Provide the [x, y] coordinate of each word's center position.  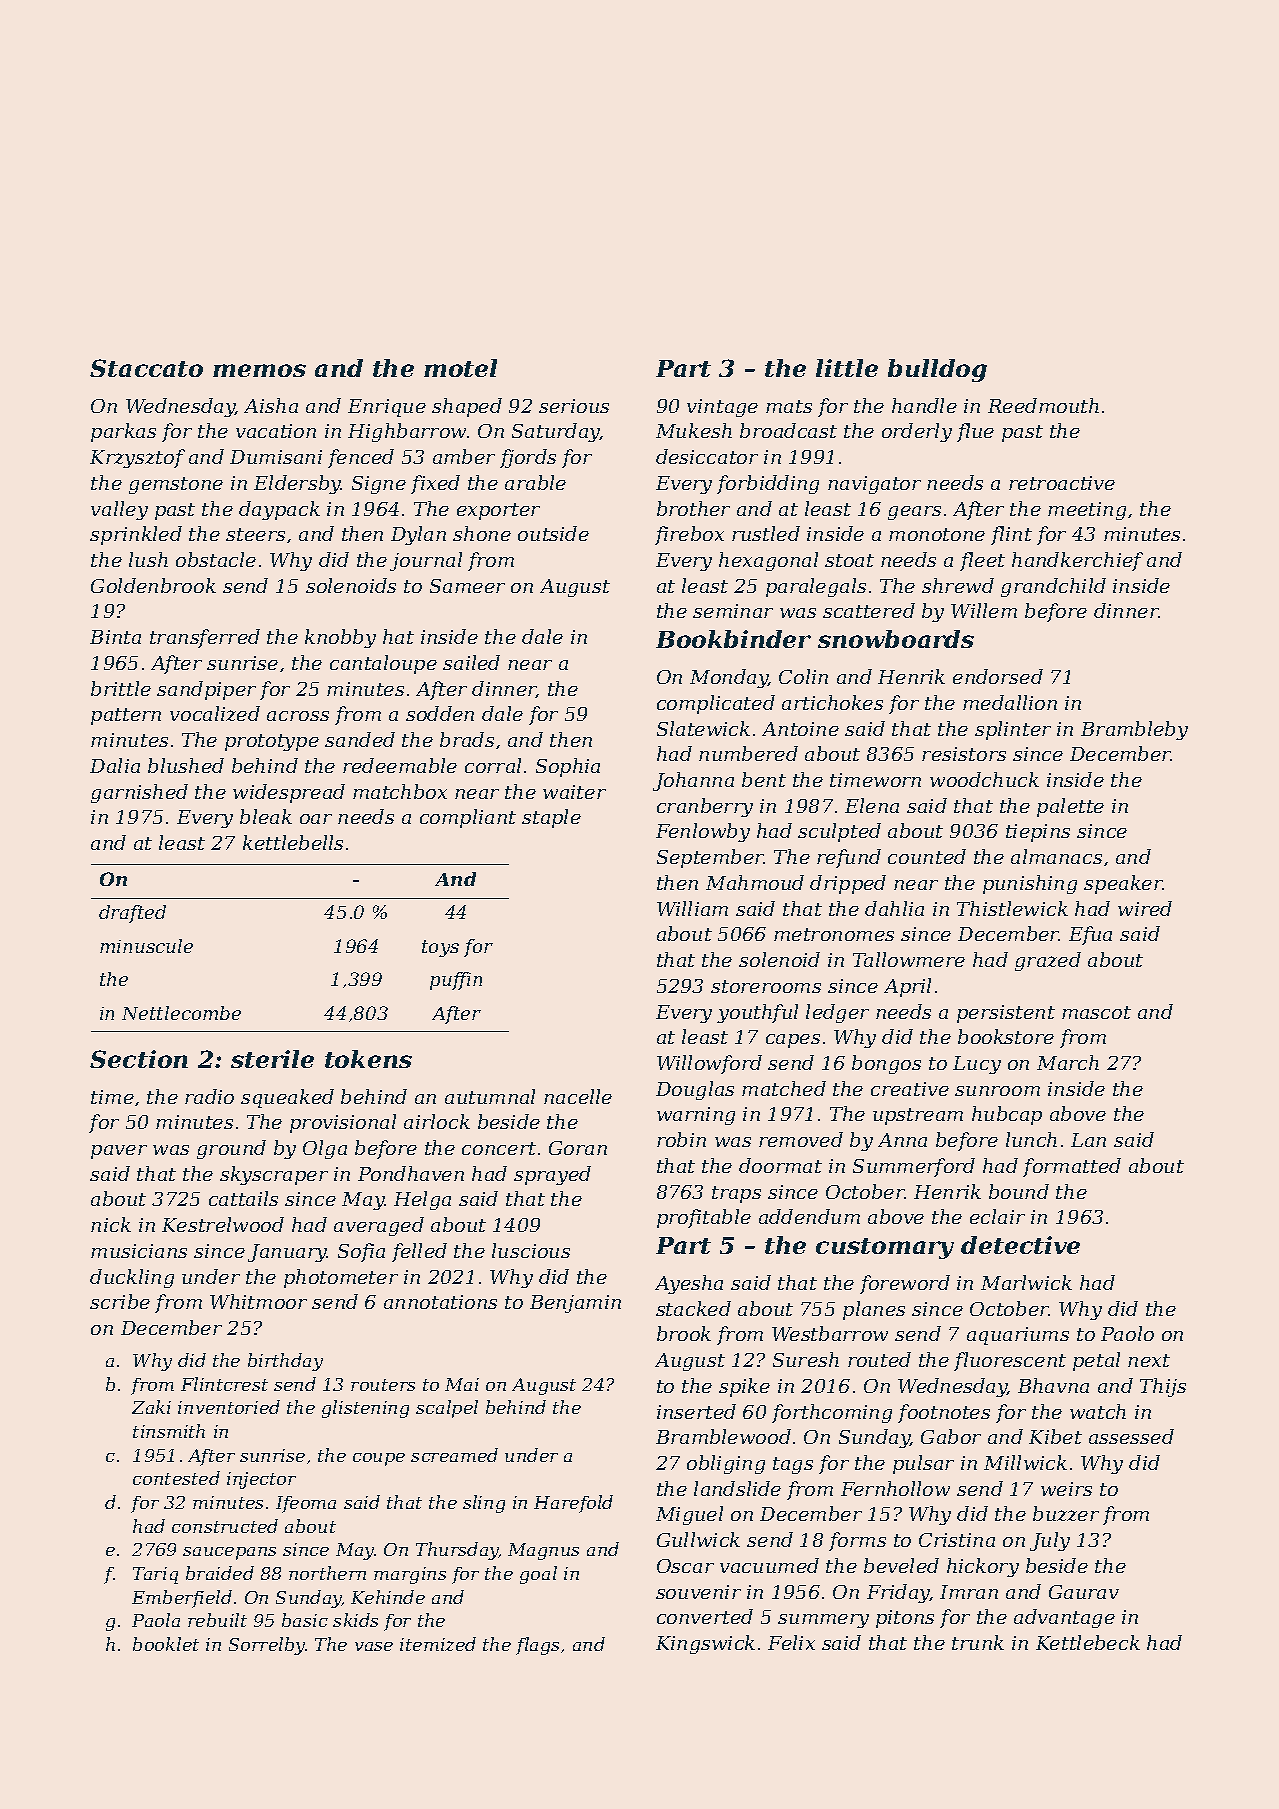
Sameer [467, 586]
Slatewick [703, 728]
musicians [139, 1251]
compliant [468, 818]
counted [927, 856]
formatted [1072, 1167]
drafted [132, 914]
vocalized [215, 713]
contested [176, 1478]
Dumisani [276, 457]
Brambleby [1134, 730]
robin [681, 1139]
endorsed [998, 676]
